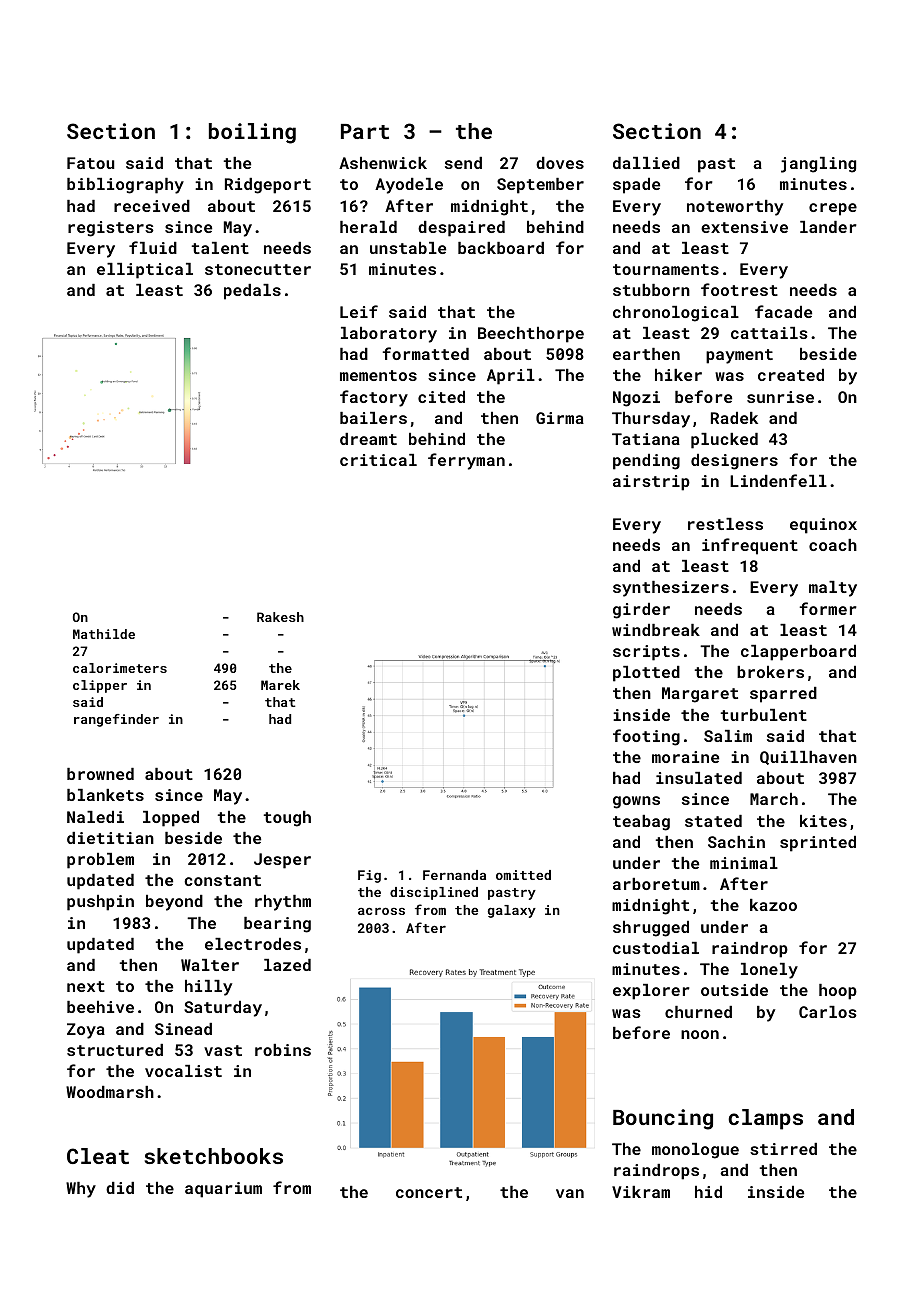 The width and height of the document is (924, 1308). What do you see at coordinates (828, 227) in the document?
I see `lander` at bounding box center [828, 227].
